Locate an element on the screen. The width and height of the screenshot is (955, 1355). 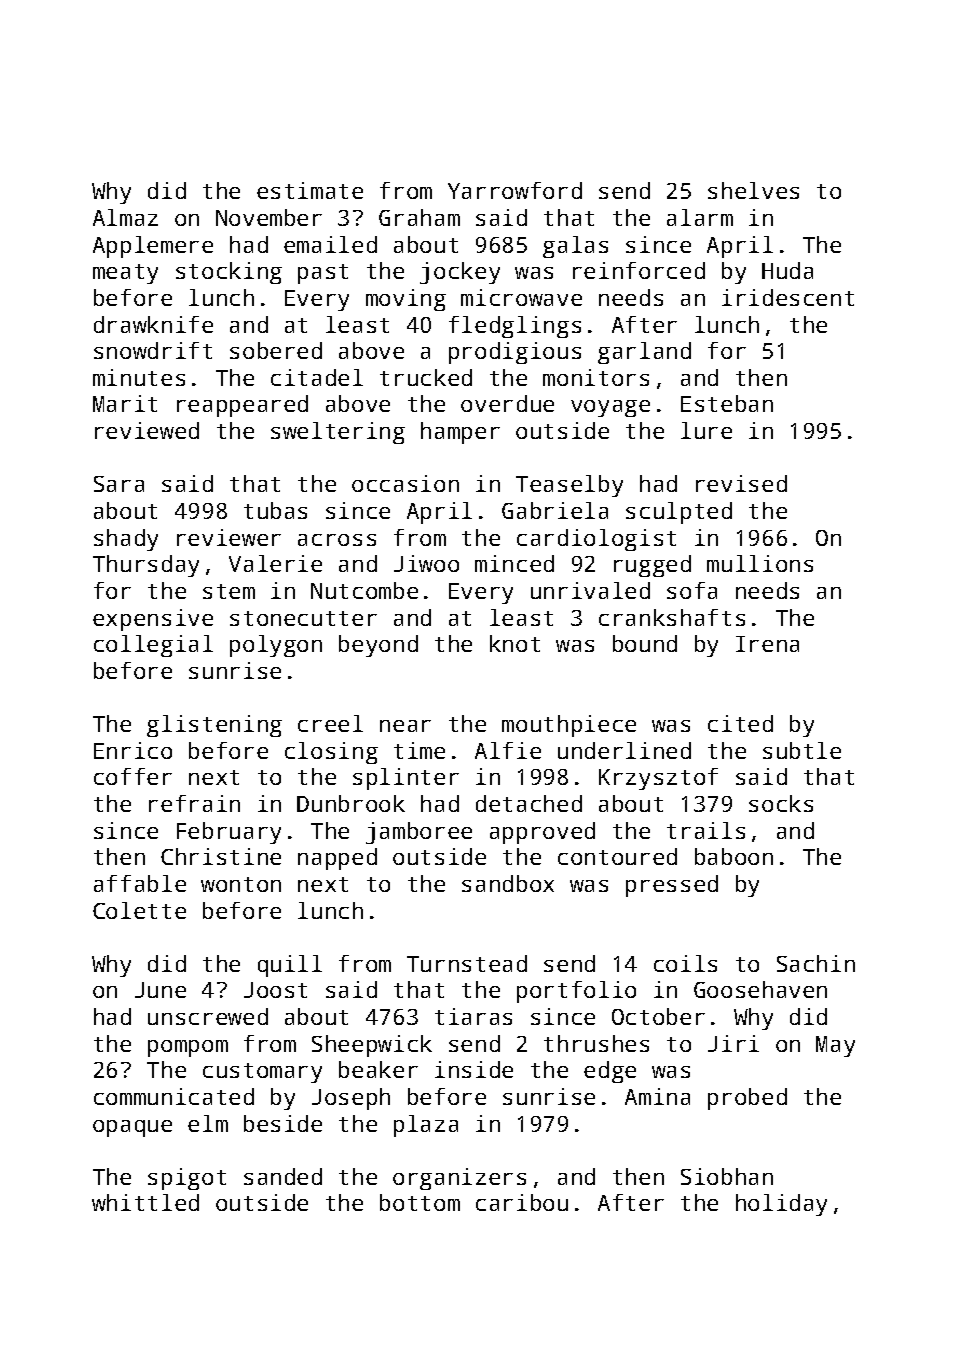
shelves is located at coordinates (753, 190).
